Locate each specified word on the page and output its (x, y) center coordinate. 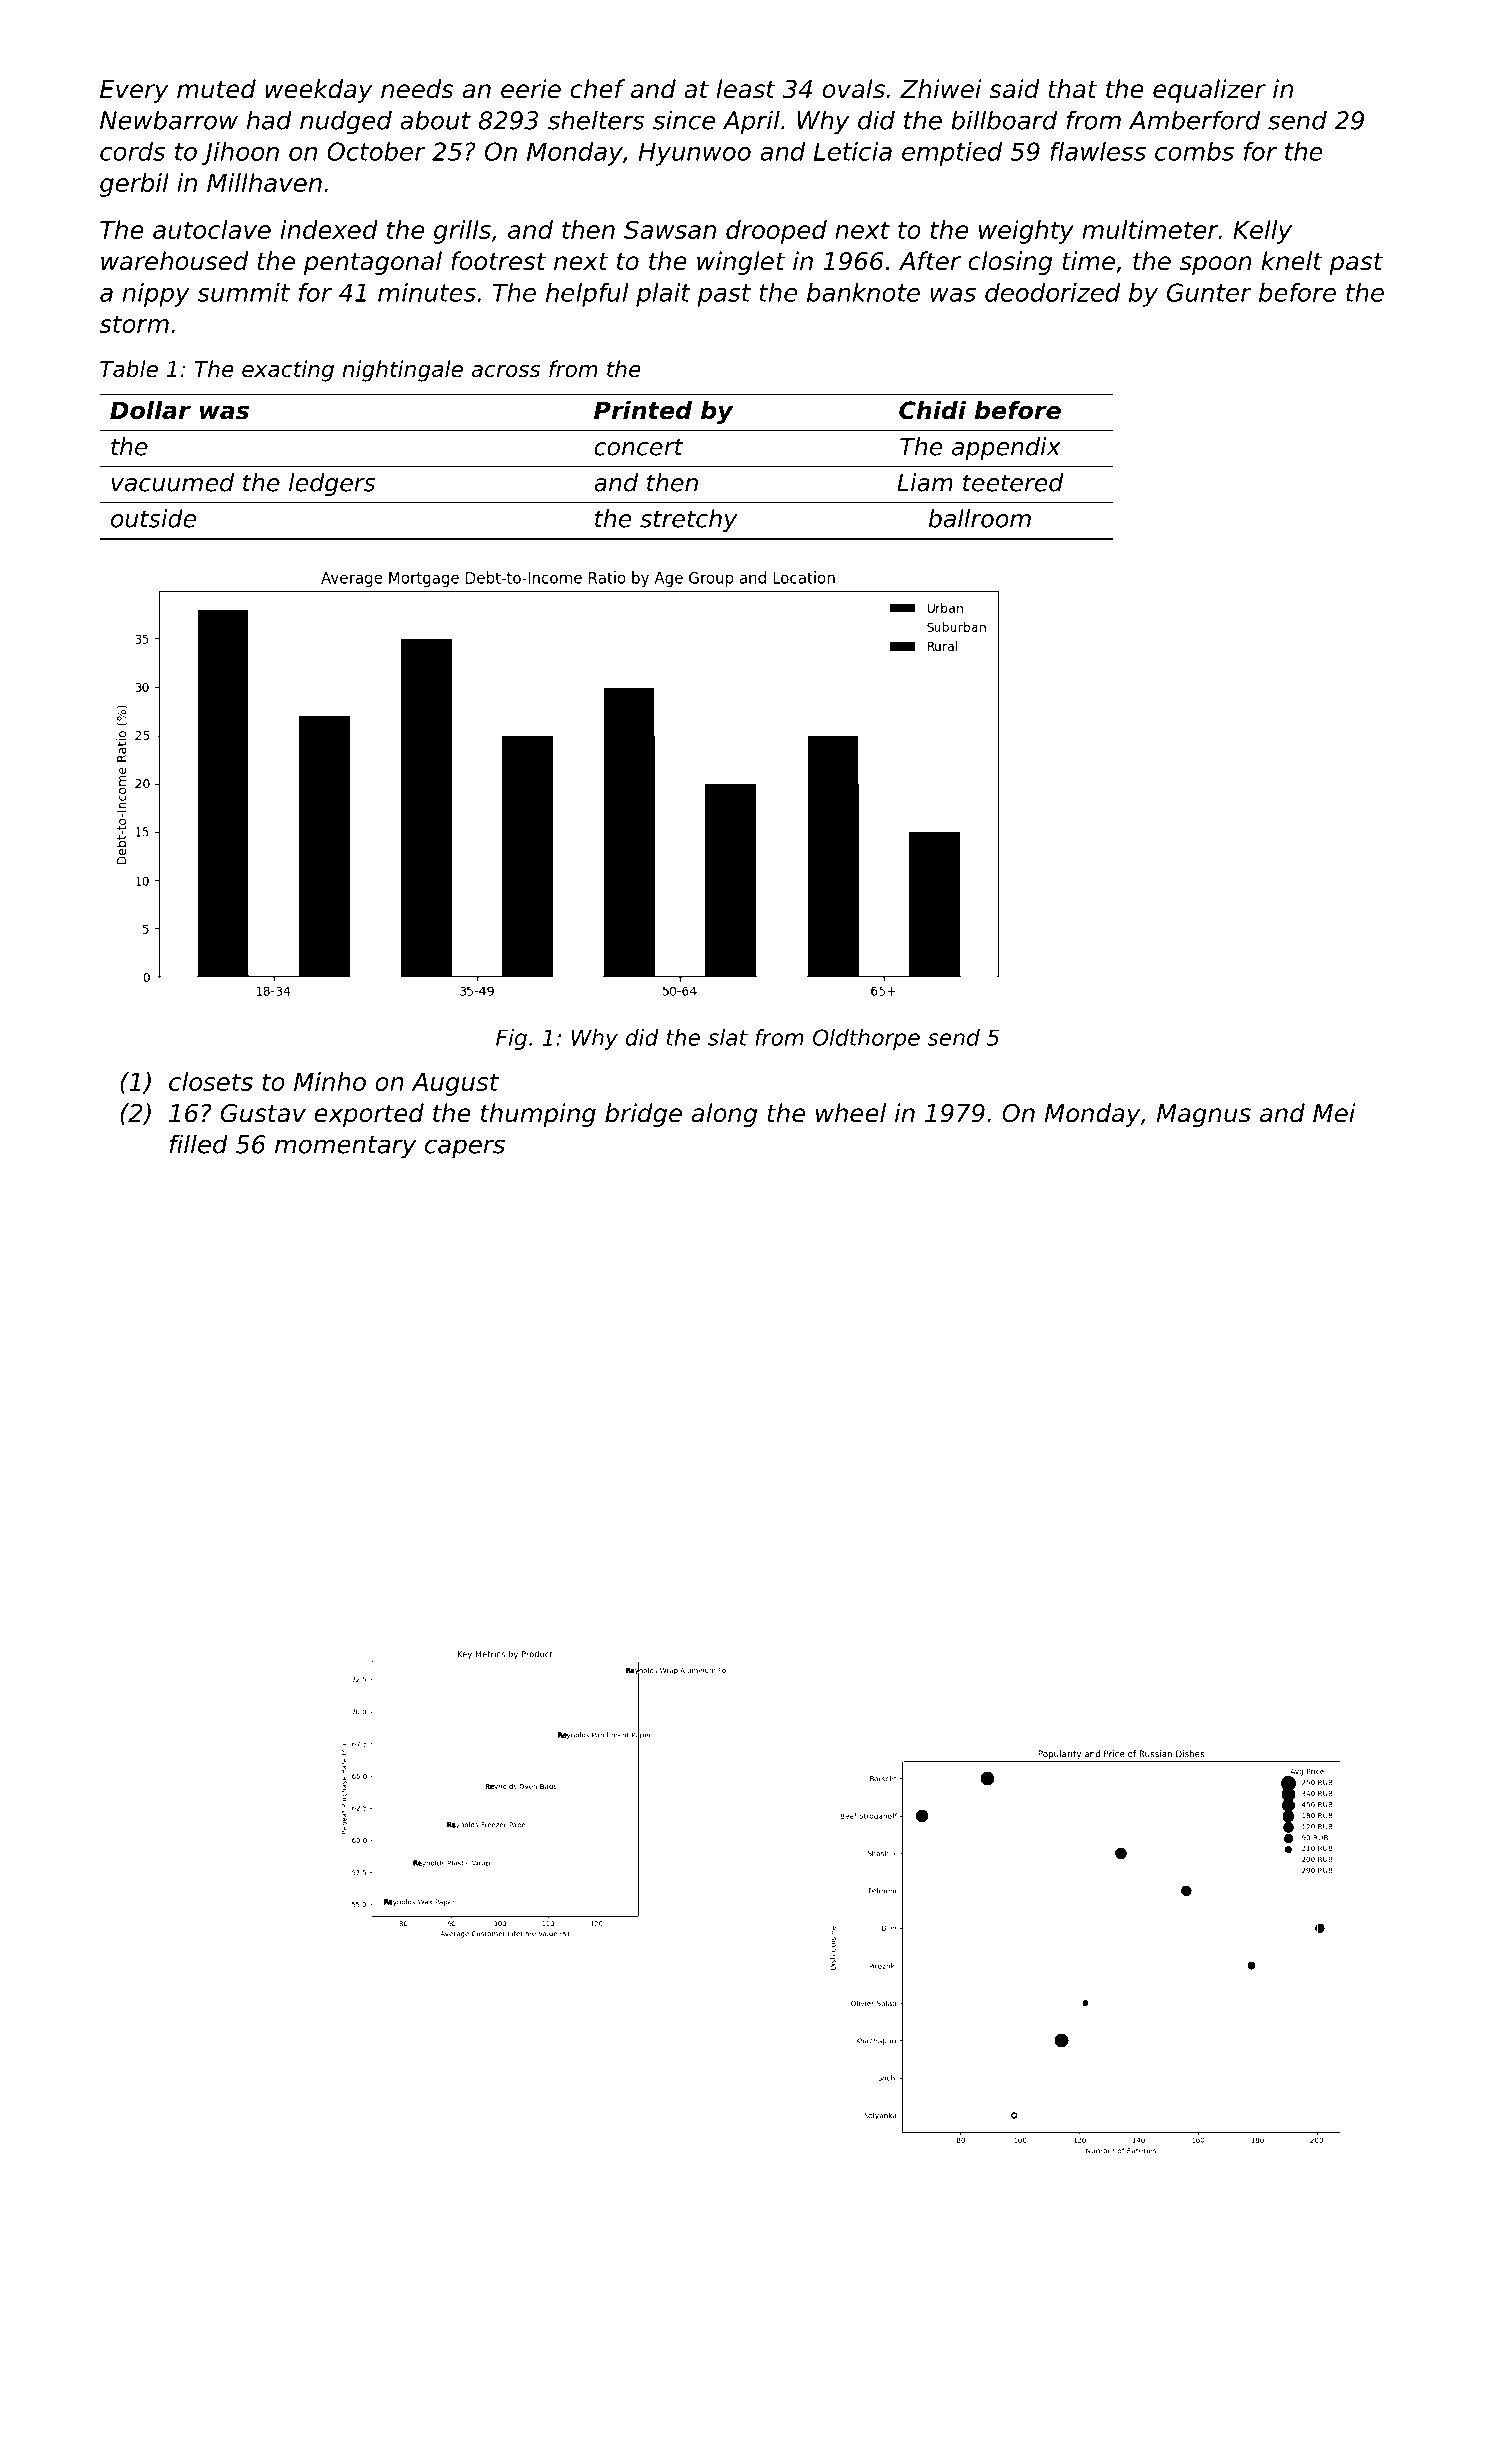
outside (153, 518)
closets (211, 1081)
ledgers (332, 484)
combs (1194, 151)
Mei (1334, 1113)
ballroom (980, 518)
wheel (851, 1113)
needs (417, 89)
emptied (952, 154)
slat (728, 1037)
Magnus (1204, 1115)
